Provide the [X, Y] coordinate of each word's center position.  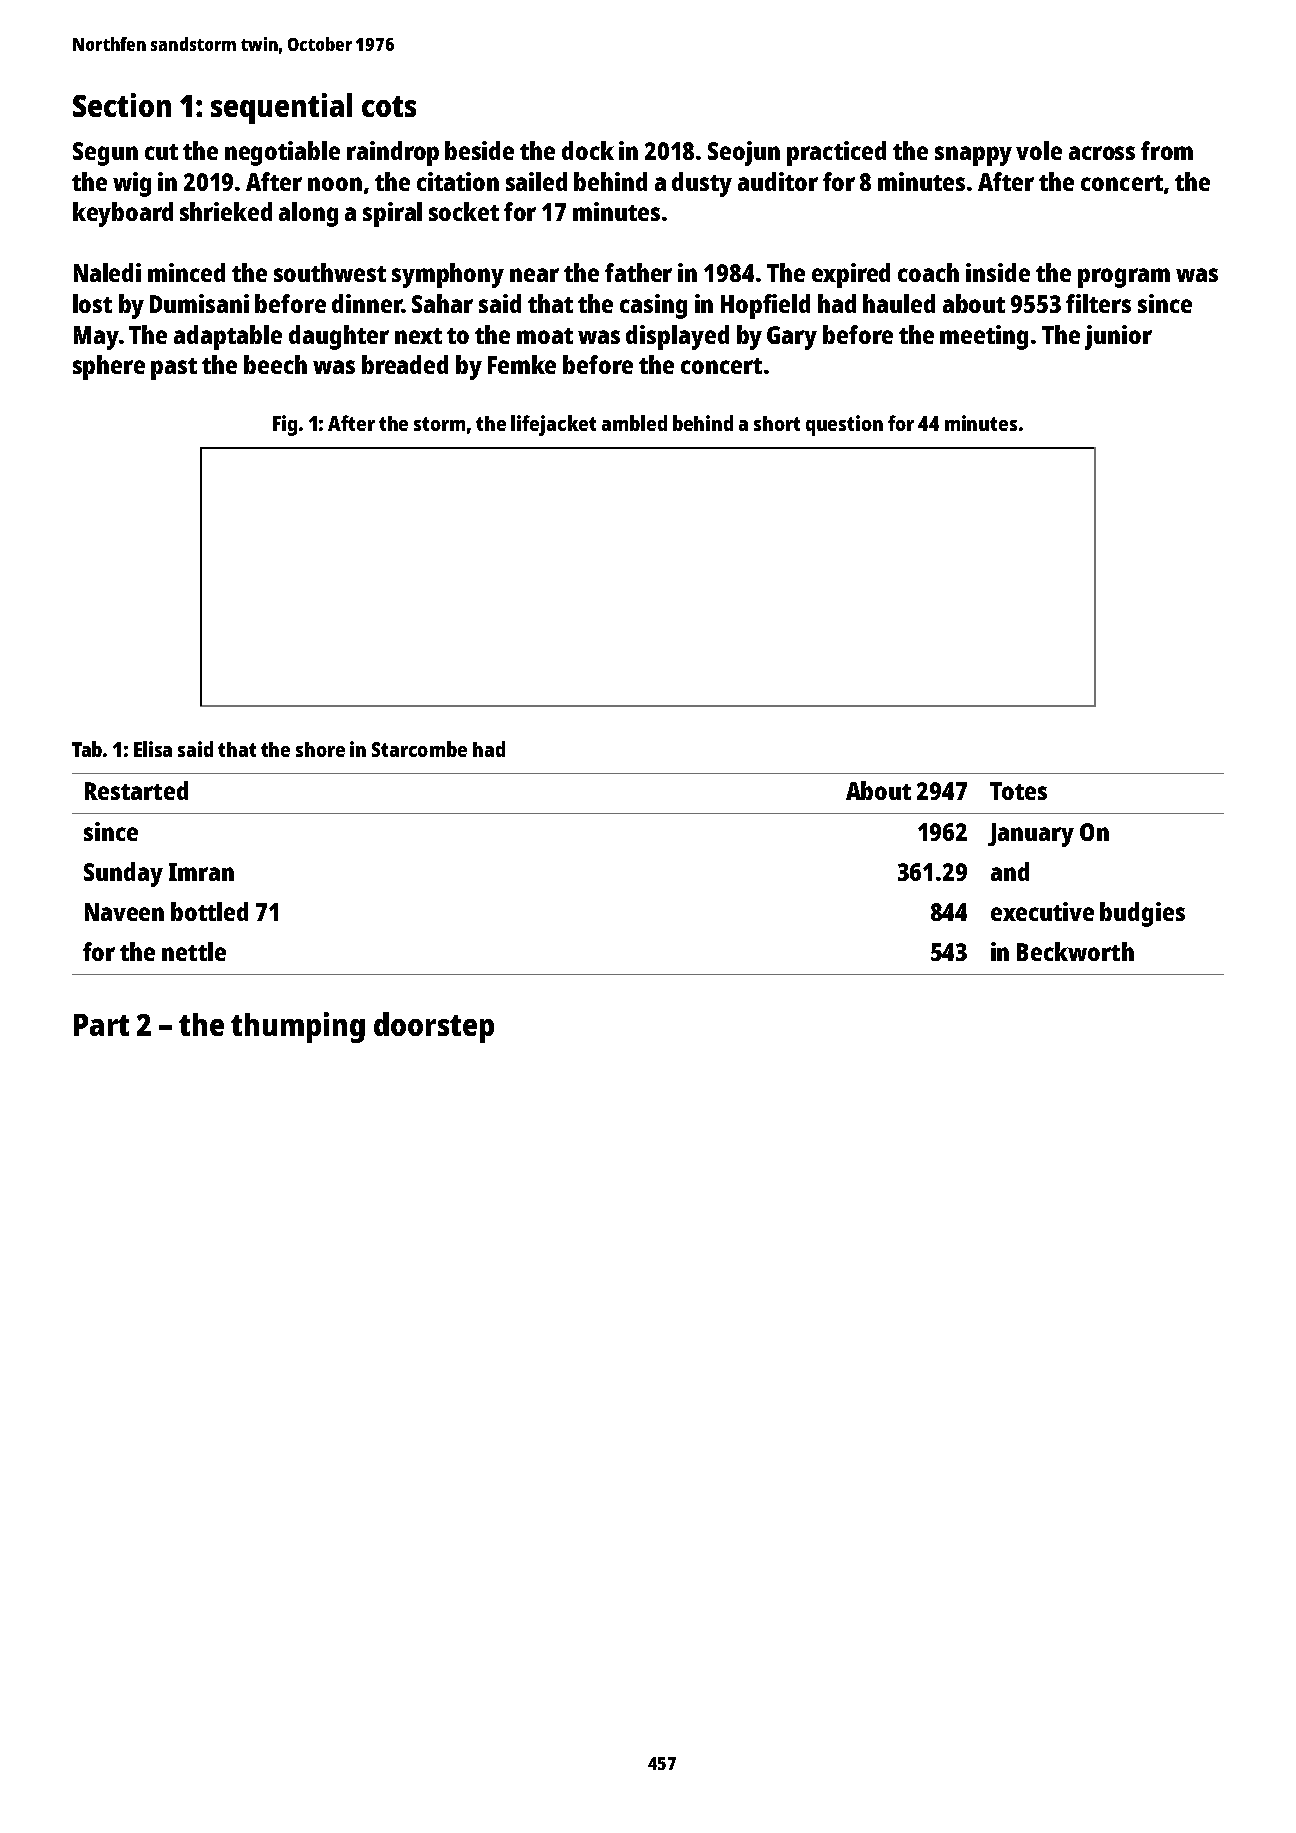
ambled [634, 423]
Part [101, 1025]
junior [1118, 337]
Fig [285, 425]
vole [1039, 150]
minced [186, 272]
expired [851, 275]
